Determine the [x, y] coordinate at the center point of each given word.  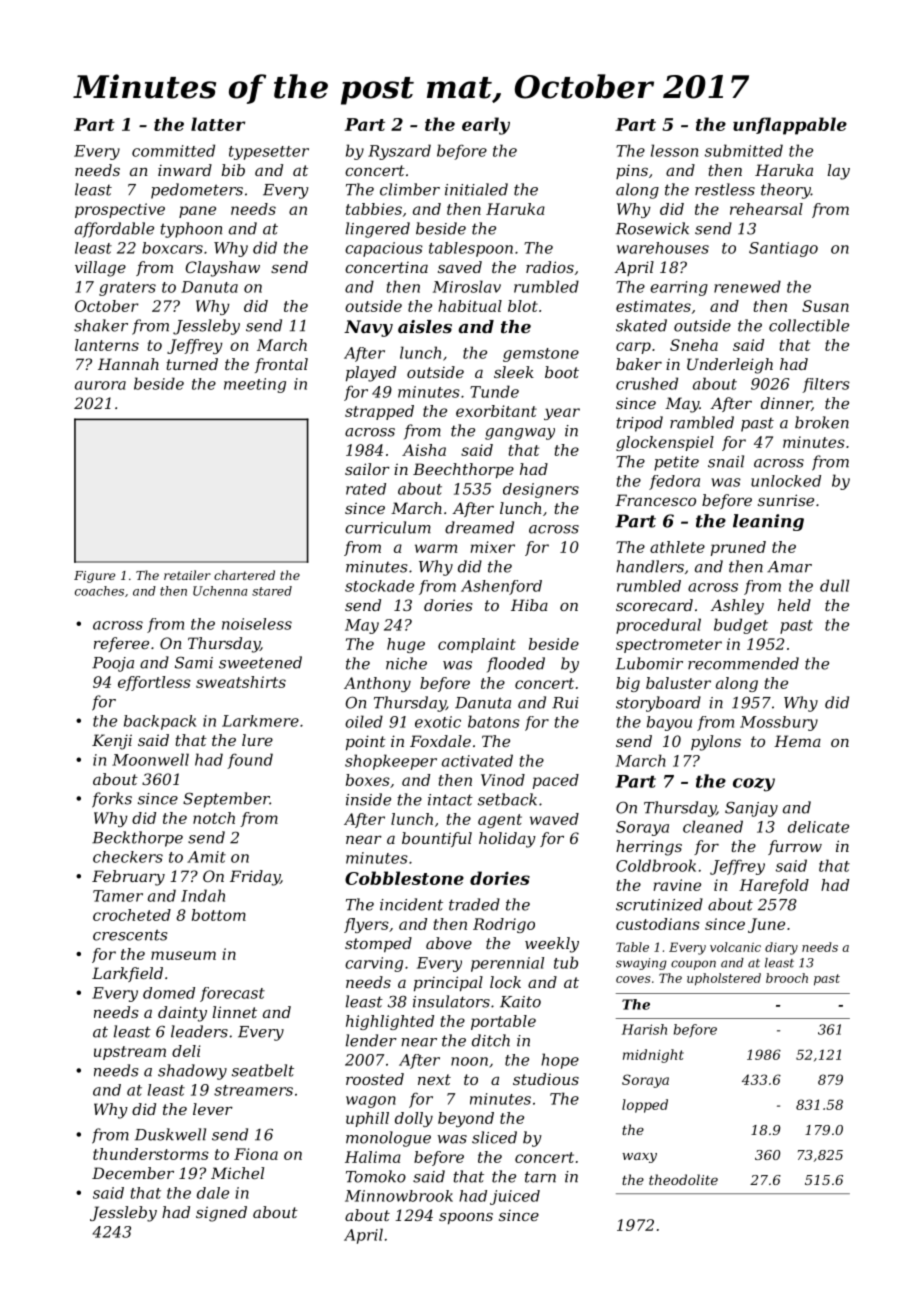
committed [173, 150]
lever [213, 1109]
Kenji [112, 742]
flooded [516, 665]
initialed [476, 189]
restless [725, 189]
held [794, 605]
